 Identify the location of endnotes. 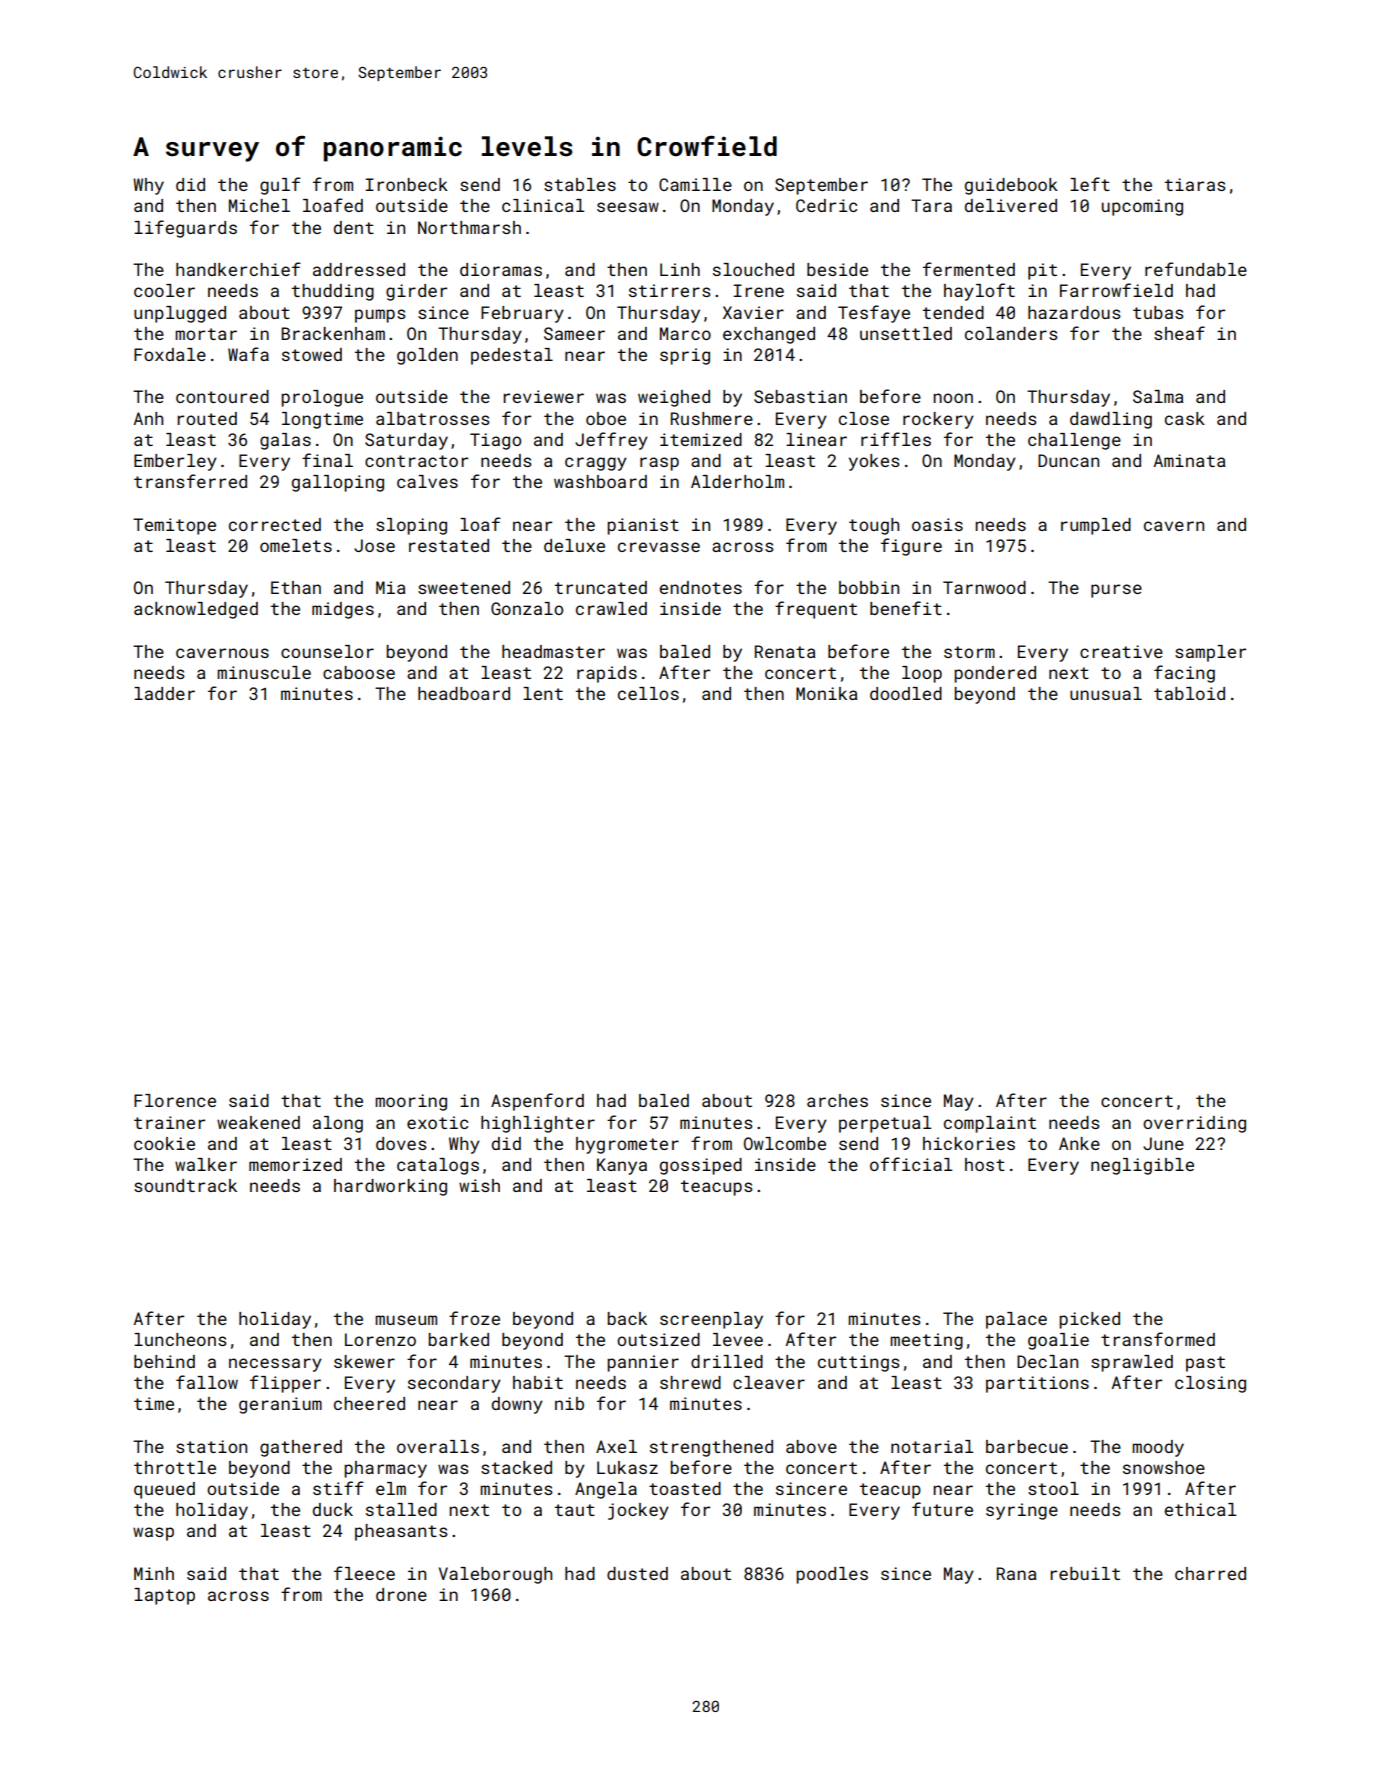
(700, 587).
